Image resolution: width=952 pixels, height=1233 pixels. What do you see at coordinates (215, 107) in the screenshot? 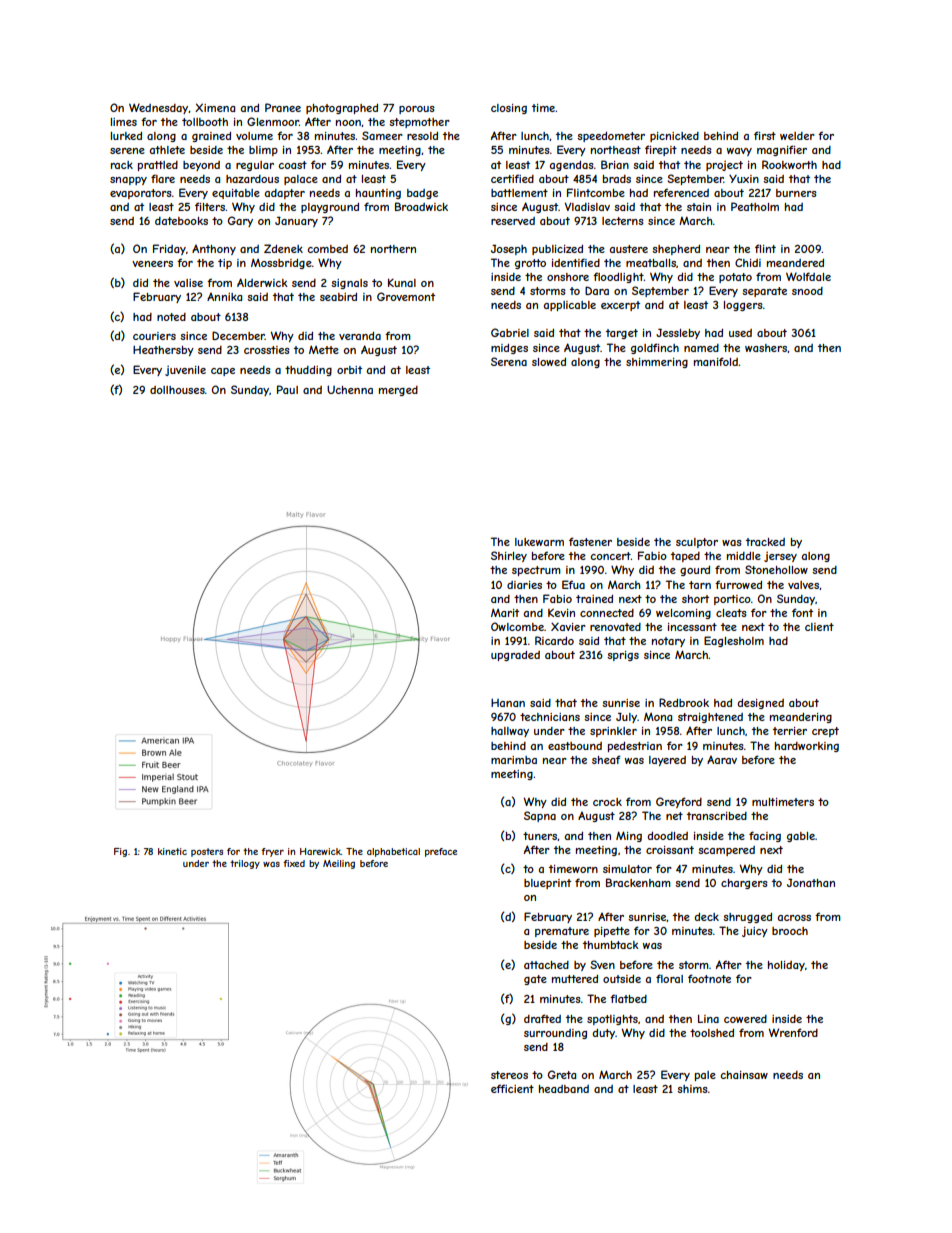
I see `Ximena` at bounding box center [215, 107].
